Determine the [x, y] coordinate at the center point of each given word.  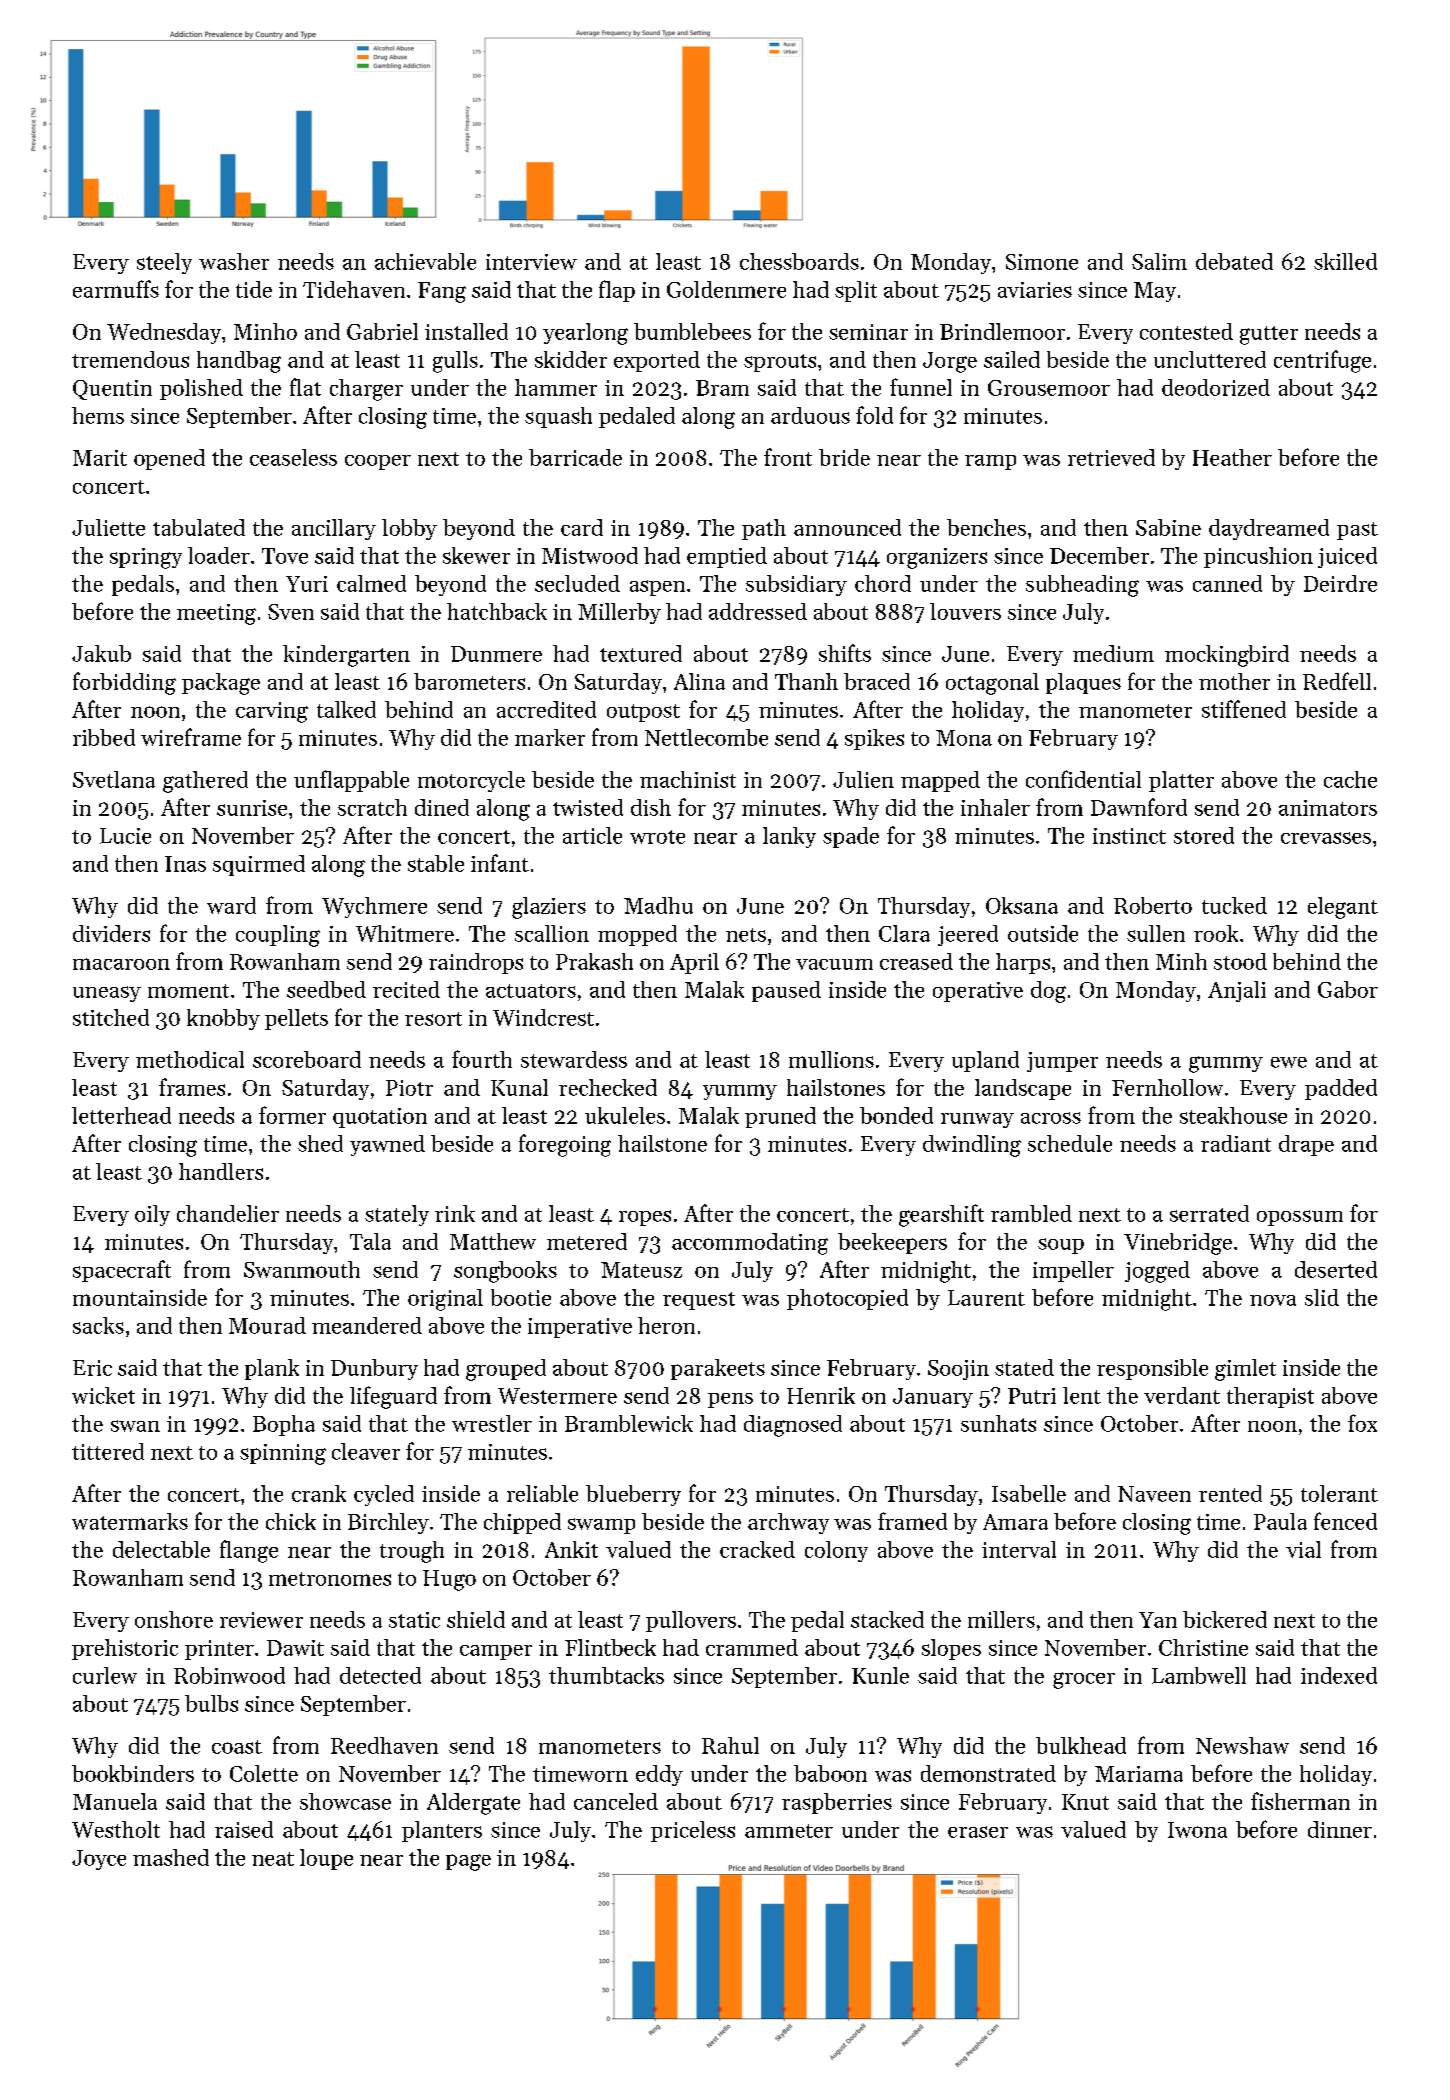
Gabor [1348, 989]
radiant [1236, 1143]
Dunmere [496, 654]
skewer [476, 555]
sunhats [998, 1423]
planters [442, 1831]
